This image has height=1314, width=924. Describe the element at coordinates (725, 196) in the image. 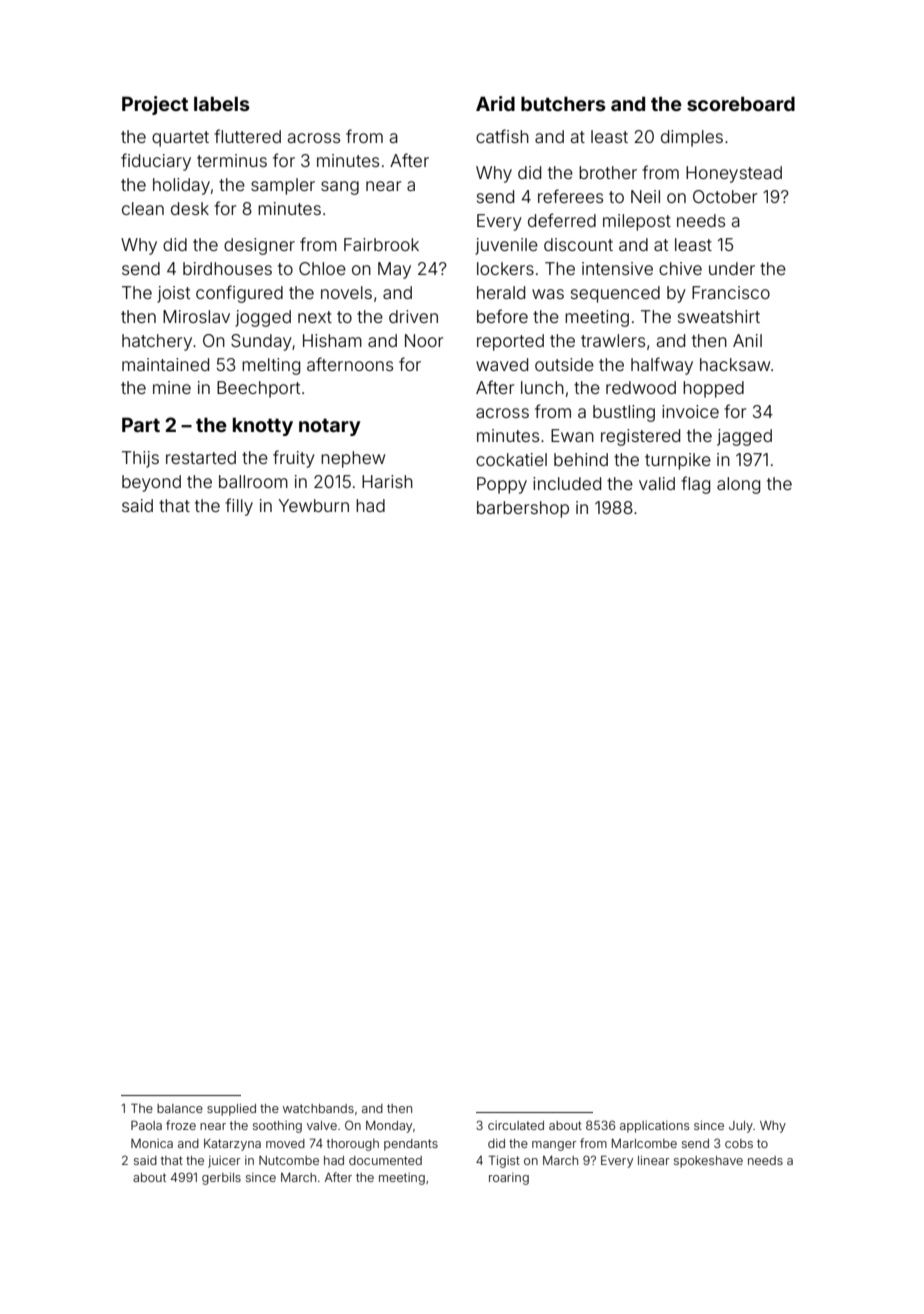

I see `October` at that location.
